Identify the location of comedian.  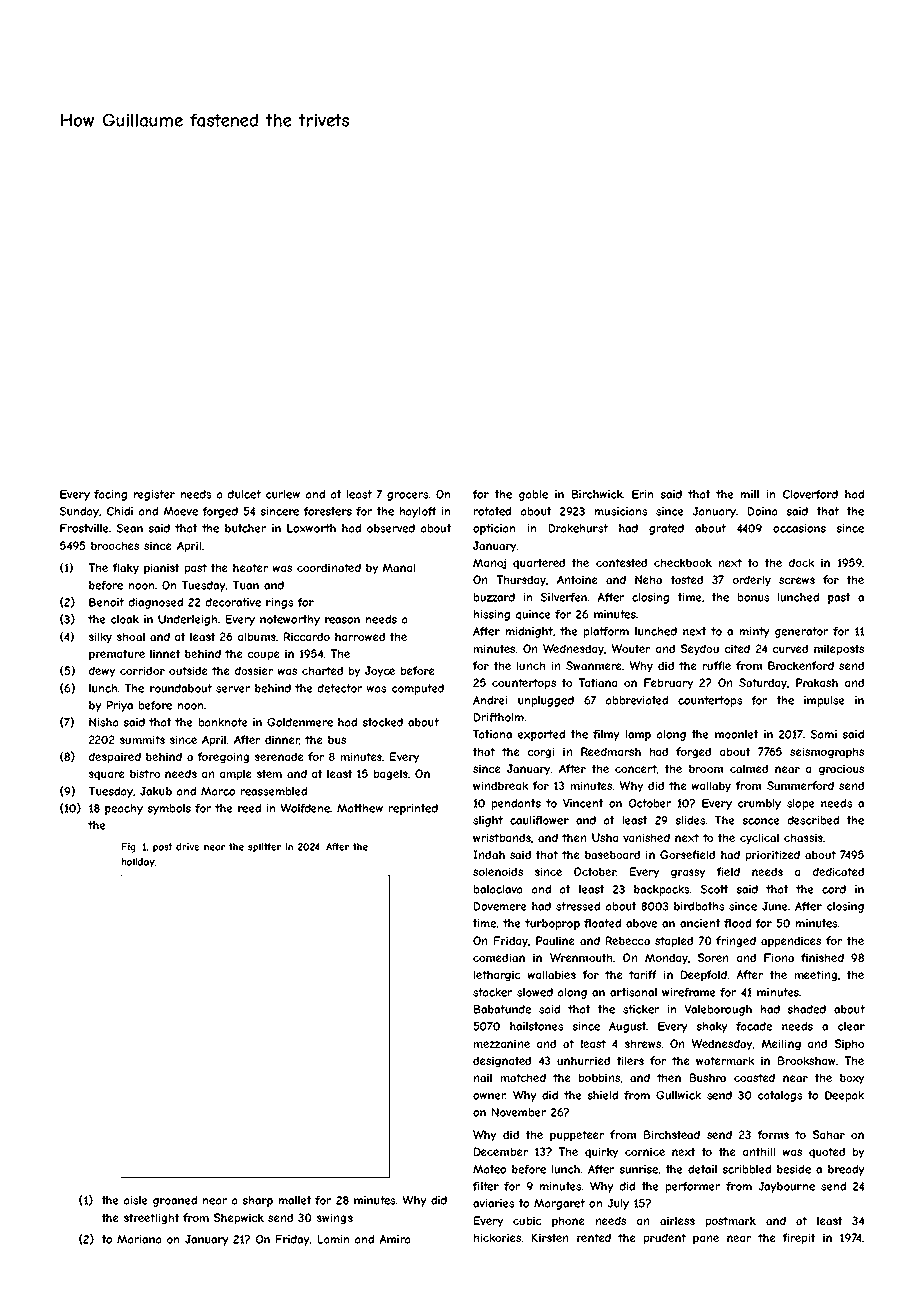
(499, 957).
